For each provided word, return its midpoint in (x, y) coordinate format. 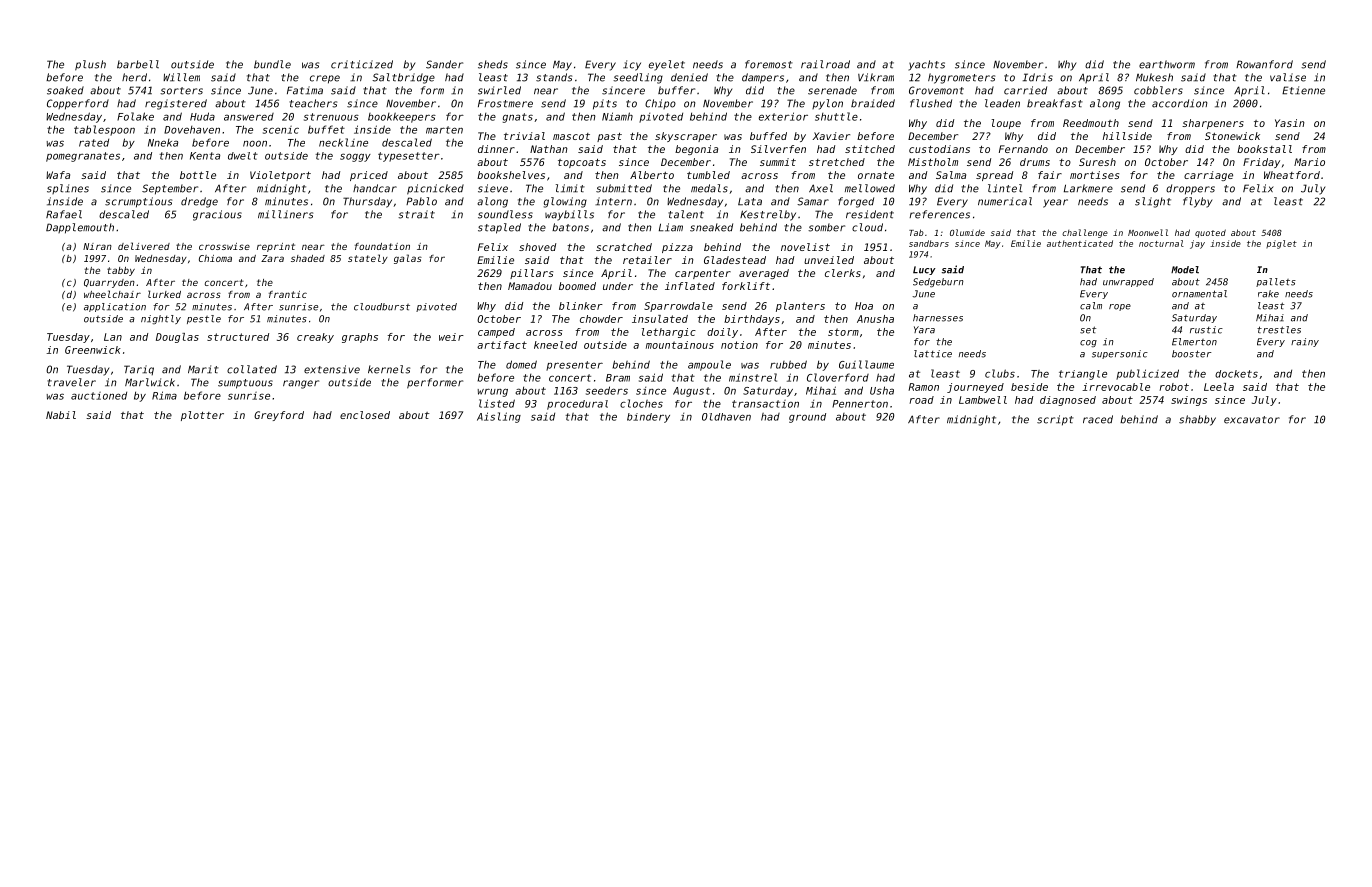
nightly (161, 320)
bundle (272, 64)
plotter (202, 416)
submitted (624, 188)
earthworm (1167, 64)
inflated (690, 286)
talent (686, 214)
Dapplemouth (80, 228)
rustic (1206, 330)
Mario (1309, 162)
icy (632, 65)
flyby (1197, 202)
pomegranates (83, 157)
